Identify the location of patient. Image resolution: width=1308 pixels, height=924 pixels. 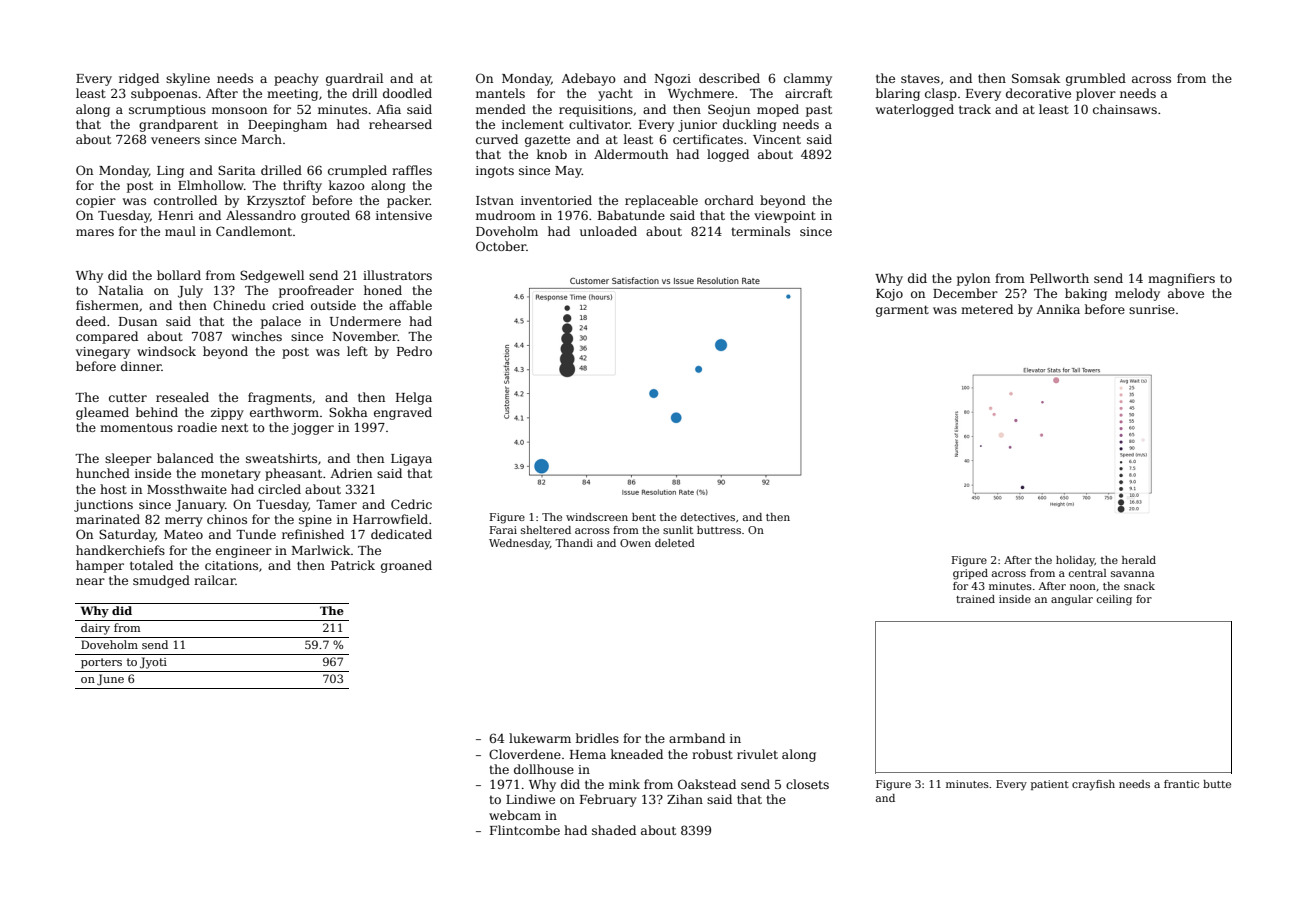
(1050, 785).
